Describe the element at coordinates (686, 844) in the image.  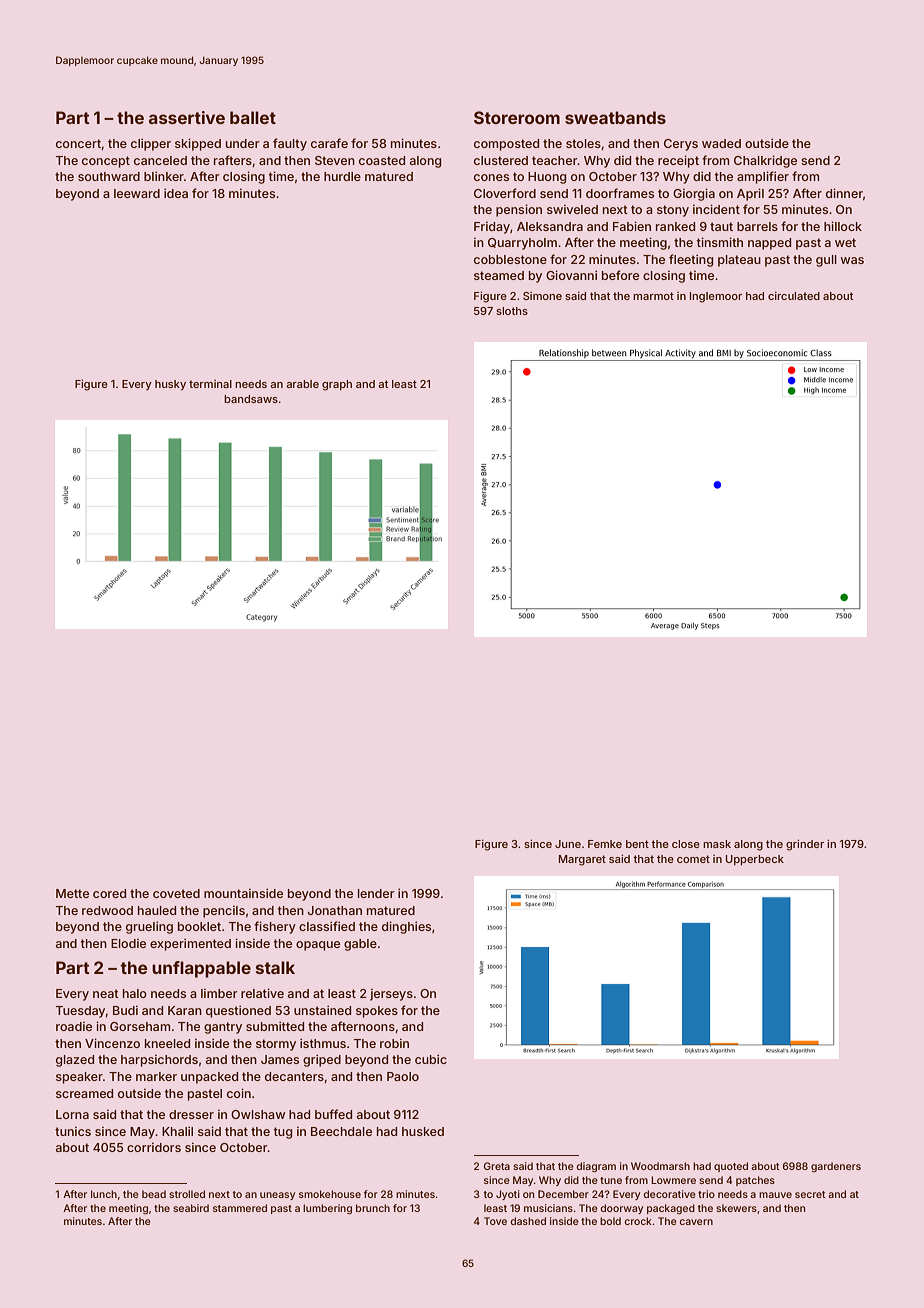
I see `close` at that location.
